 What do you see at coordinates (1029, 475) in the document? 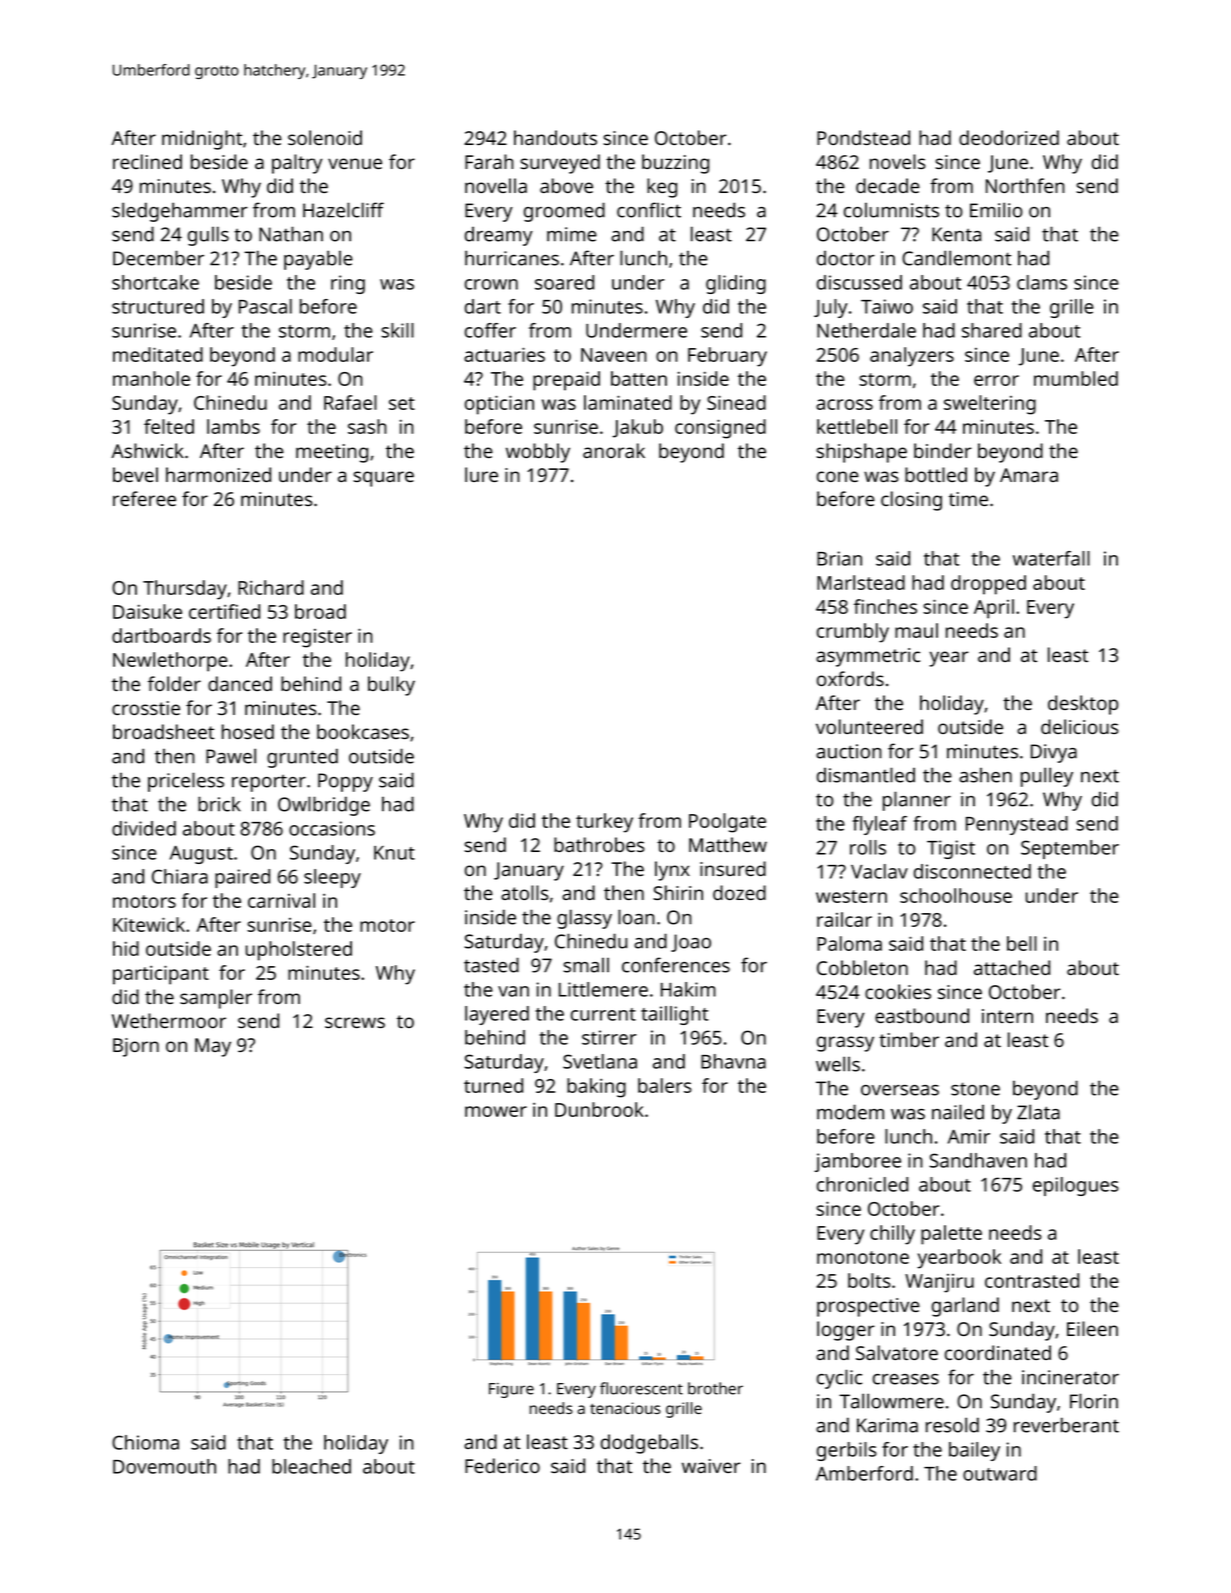
I see `Amara` at bounding box center [1029, 475].
